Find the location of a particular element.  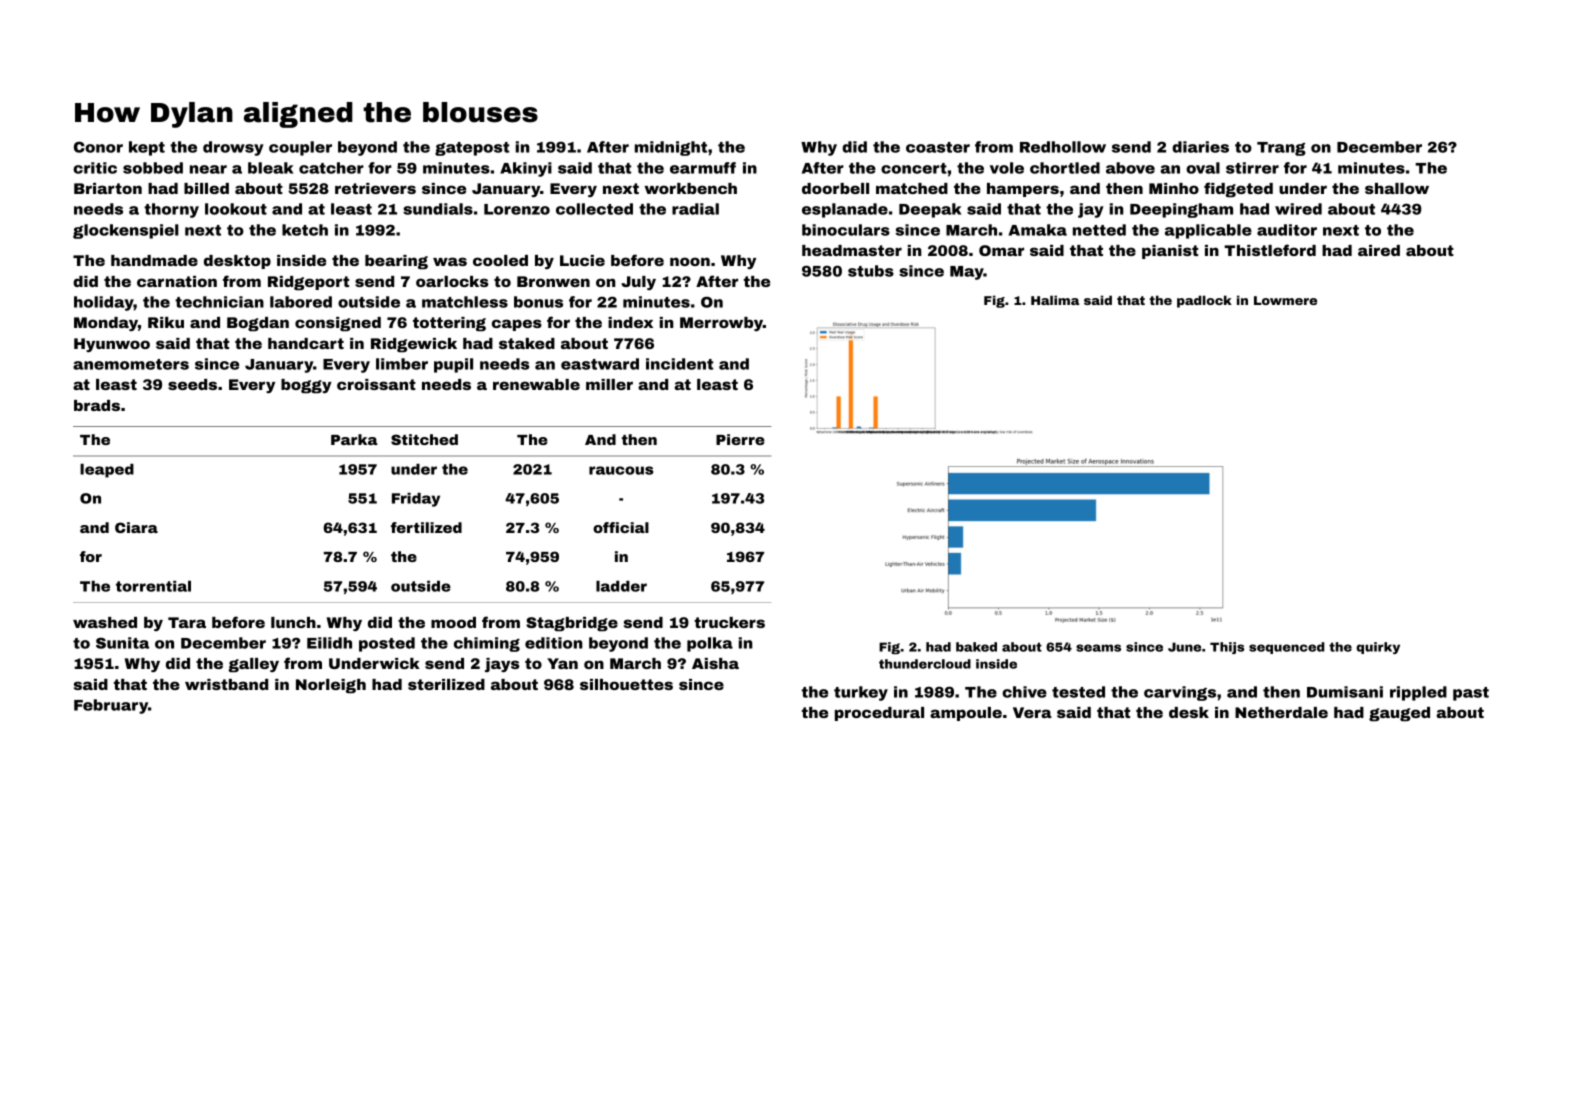

pianist is located at coordinates (1170, 252).
